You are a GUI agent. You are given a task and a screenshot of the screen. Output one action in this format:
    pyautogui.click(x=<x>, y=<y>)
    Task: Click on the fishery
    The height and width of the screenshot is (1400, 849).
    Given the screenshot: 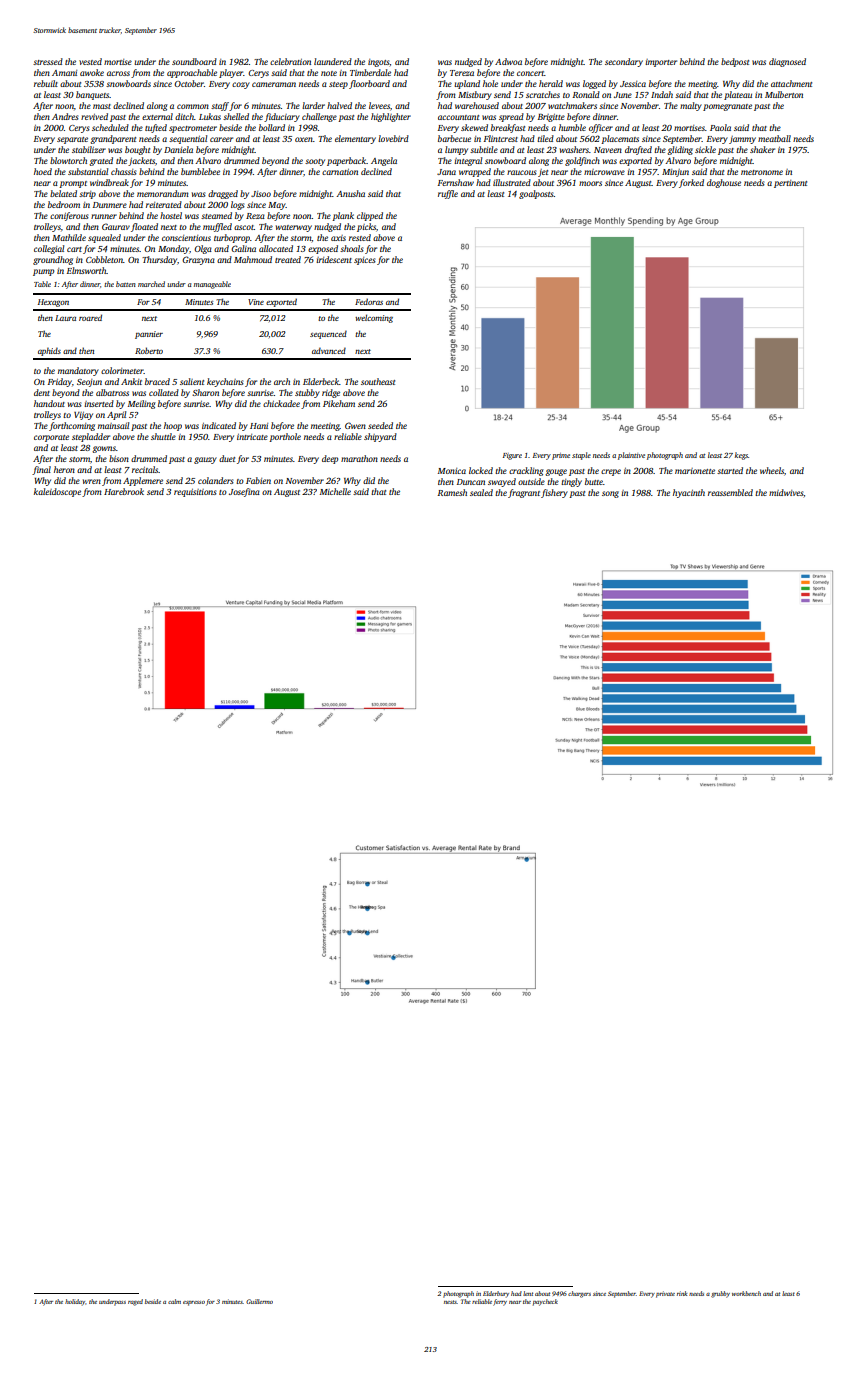 What is the action you would take?
    pyautogui.click(x=554, y=493)
